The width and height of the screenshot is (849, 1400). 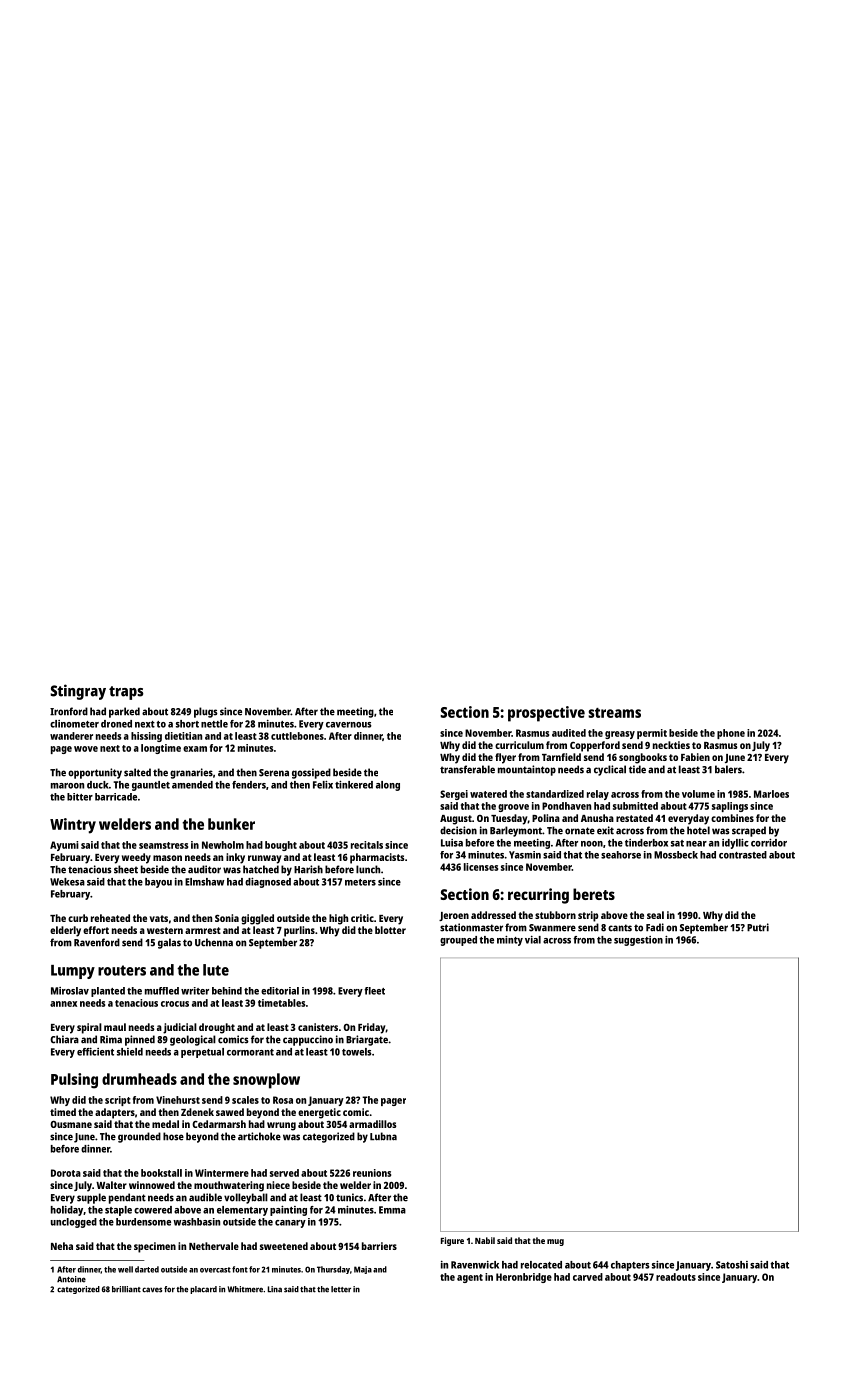 I want to click on brilliant, so click(x=126, y=1289).
